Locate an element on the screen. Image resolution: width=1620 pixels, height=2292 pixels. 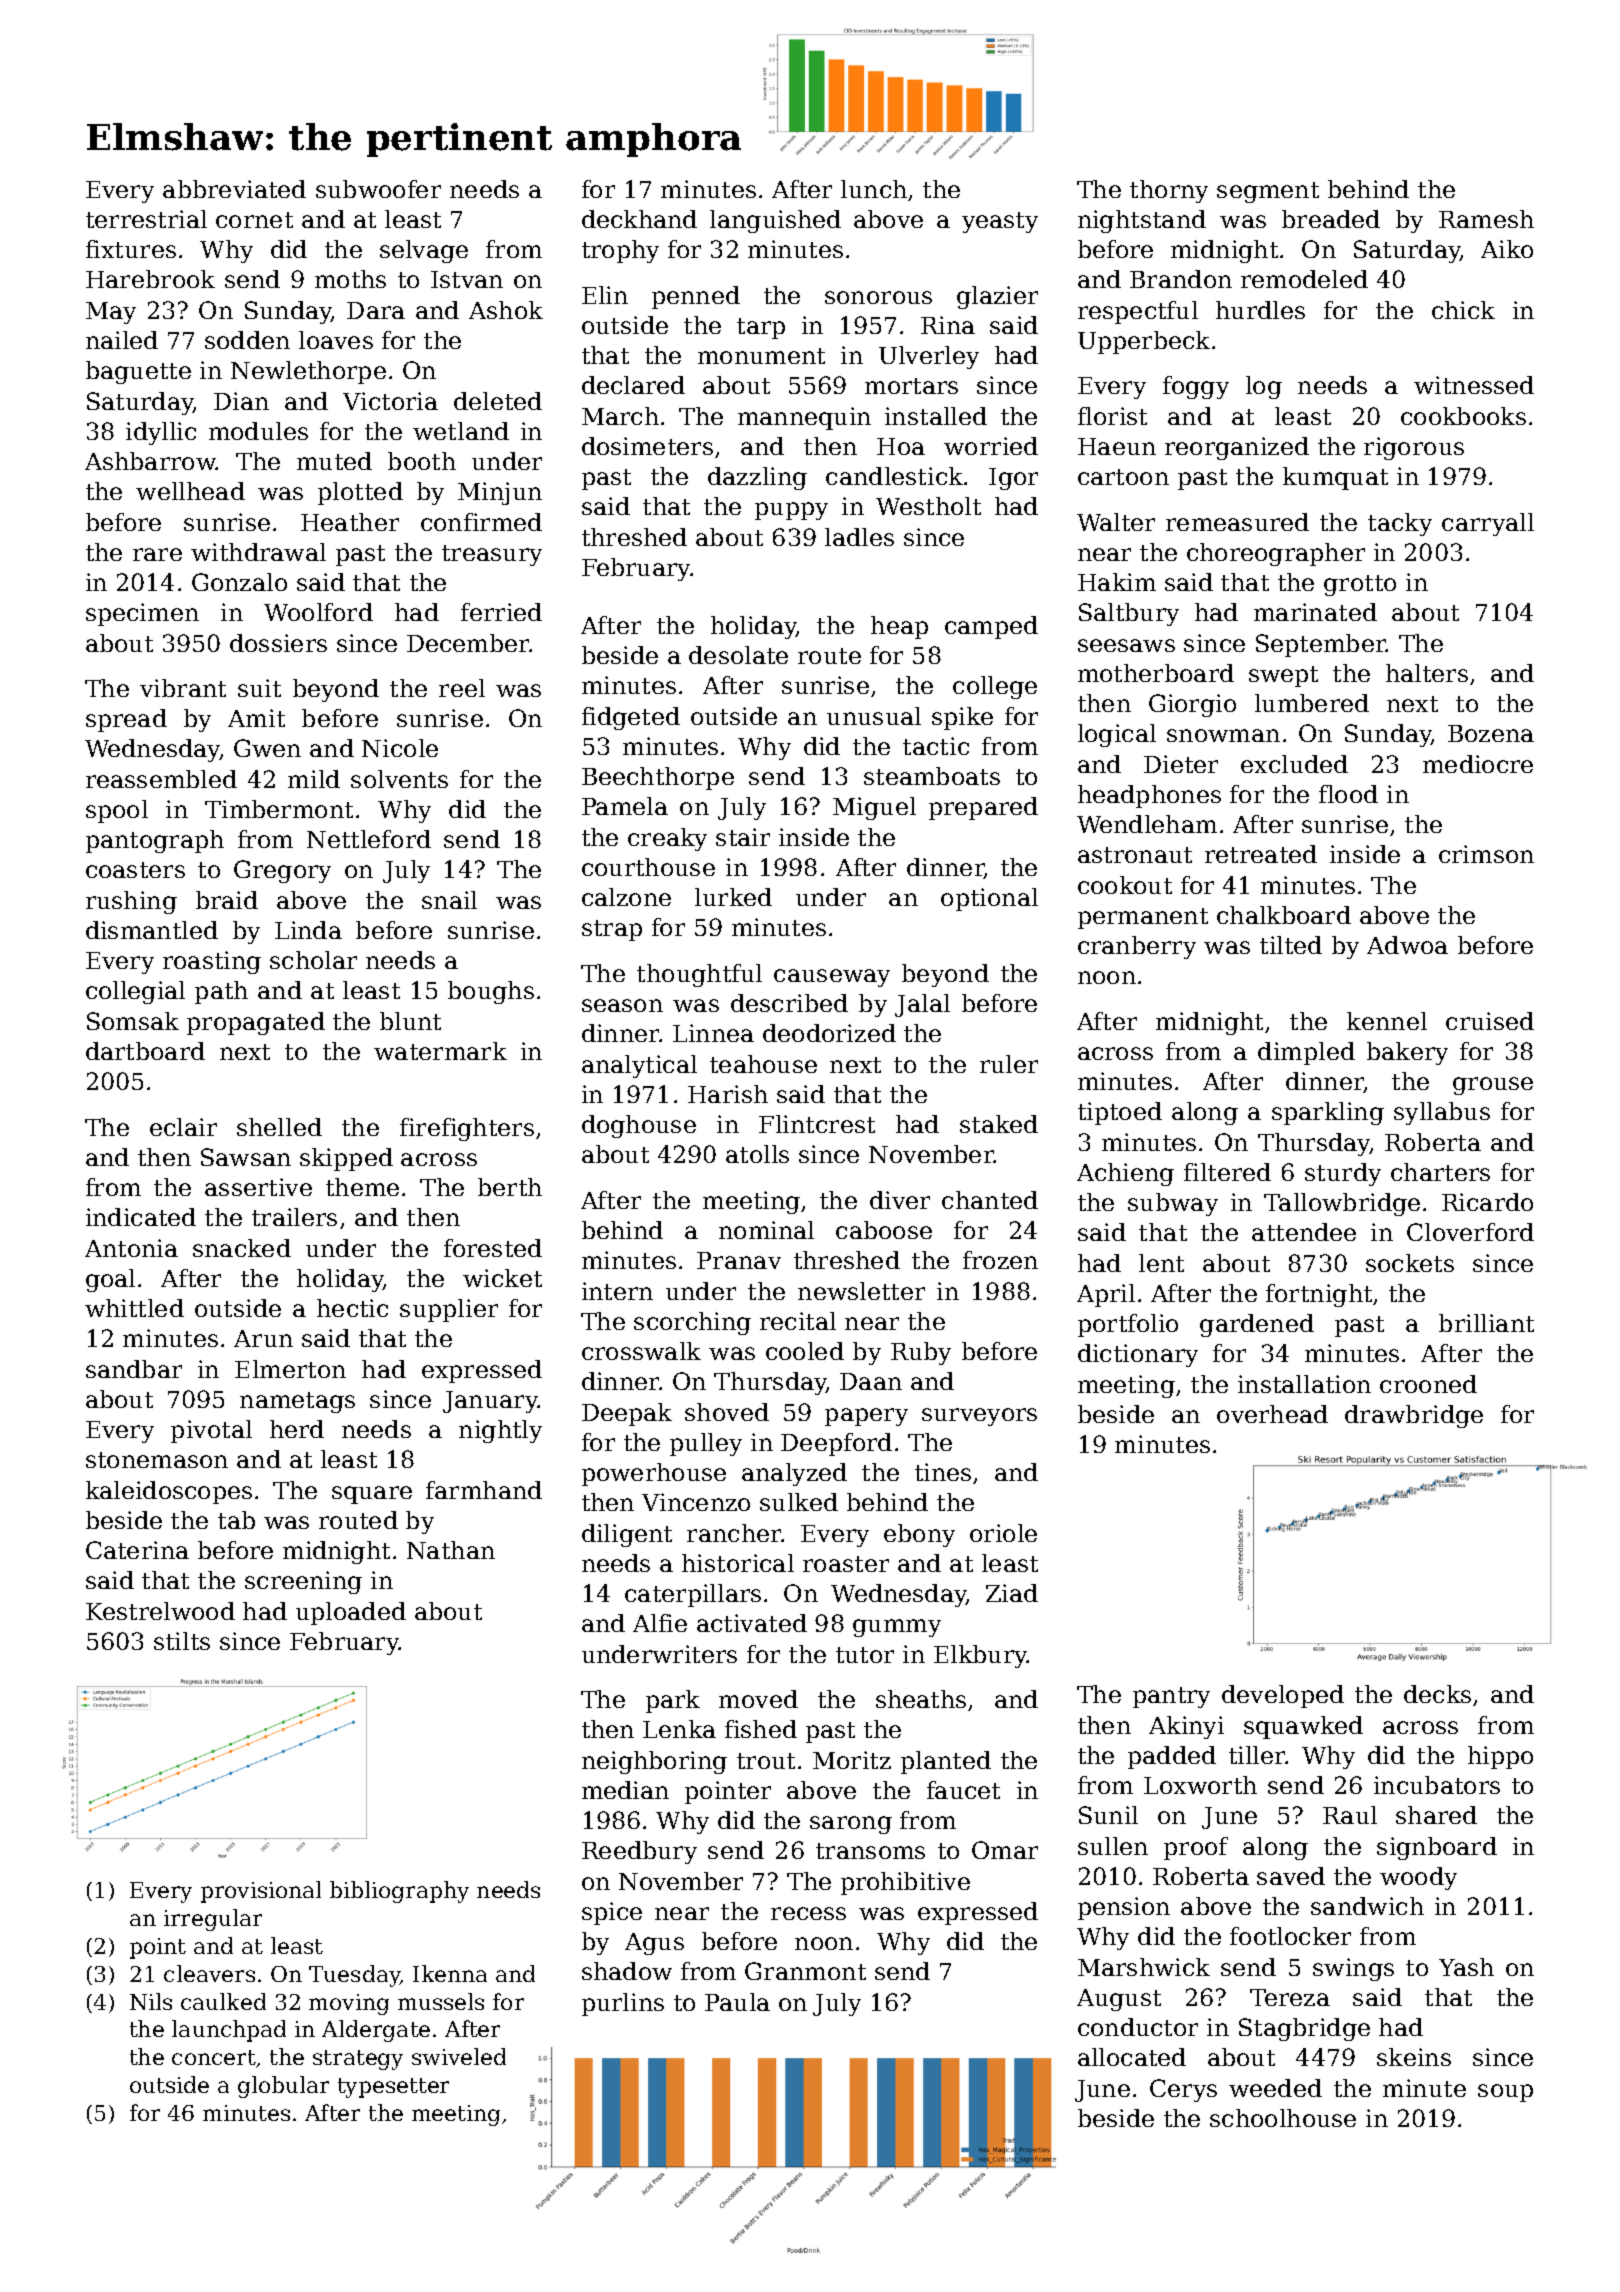
firefighters is located at coordinates (467, 1129).
